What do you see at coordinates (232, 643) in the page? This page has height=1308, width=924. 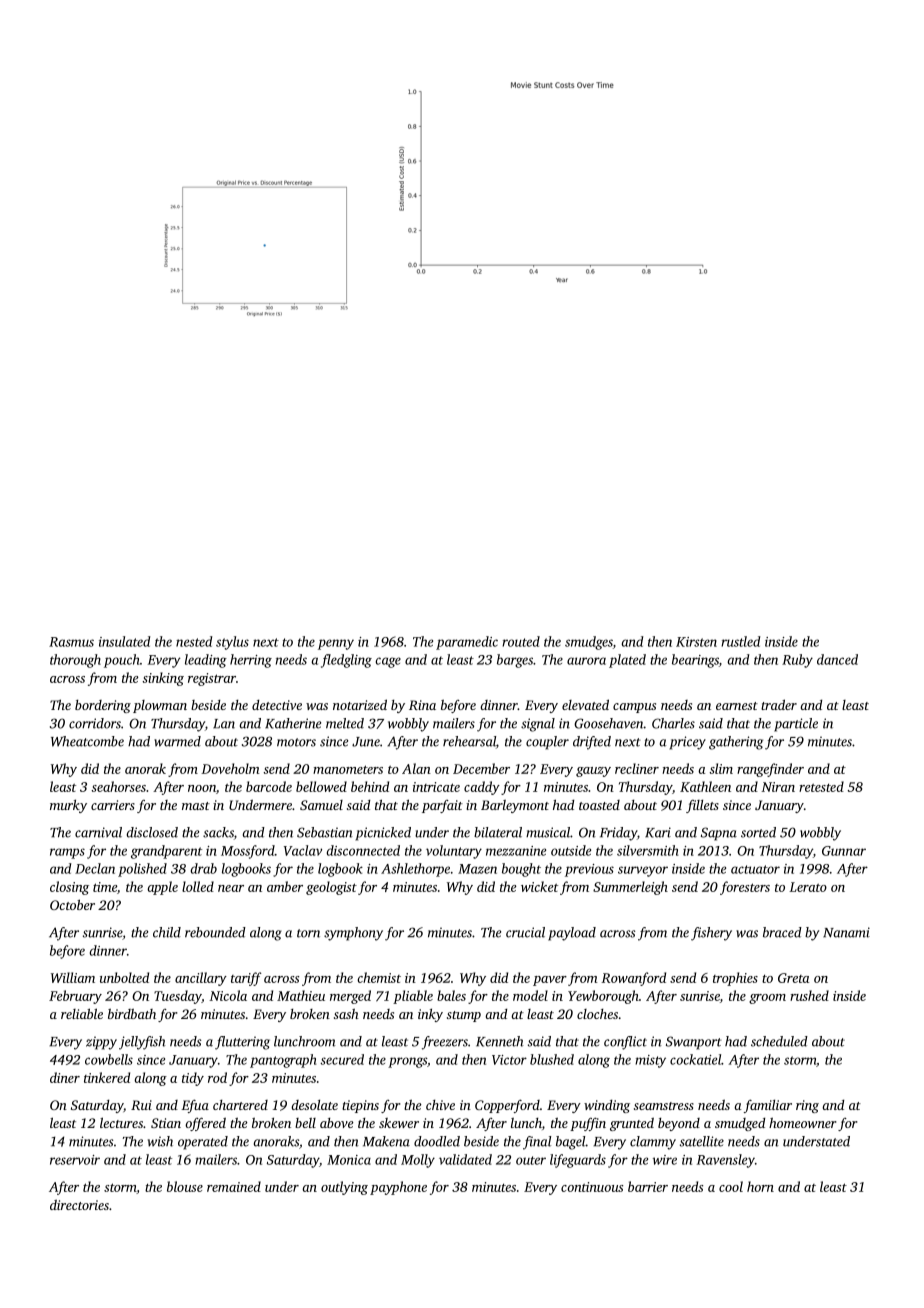 I see `stylus` at bounding box center [232, 643].
